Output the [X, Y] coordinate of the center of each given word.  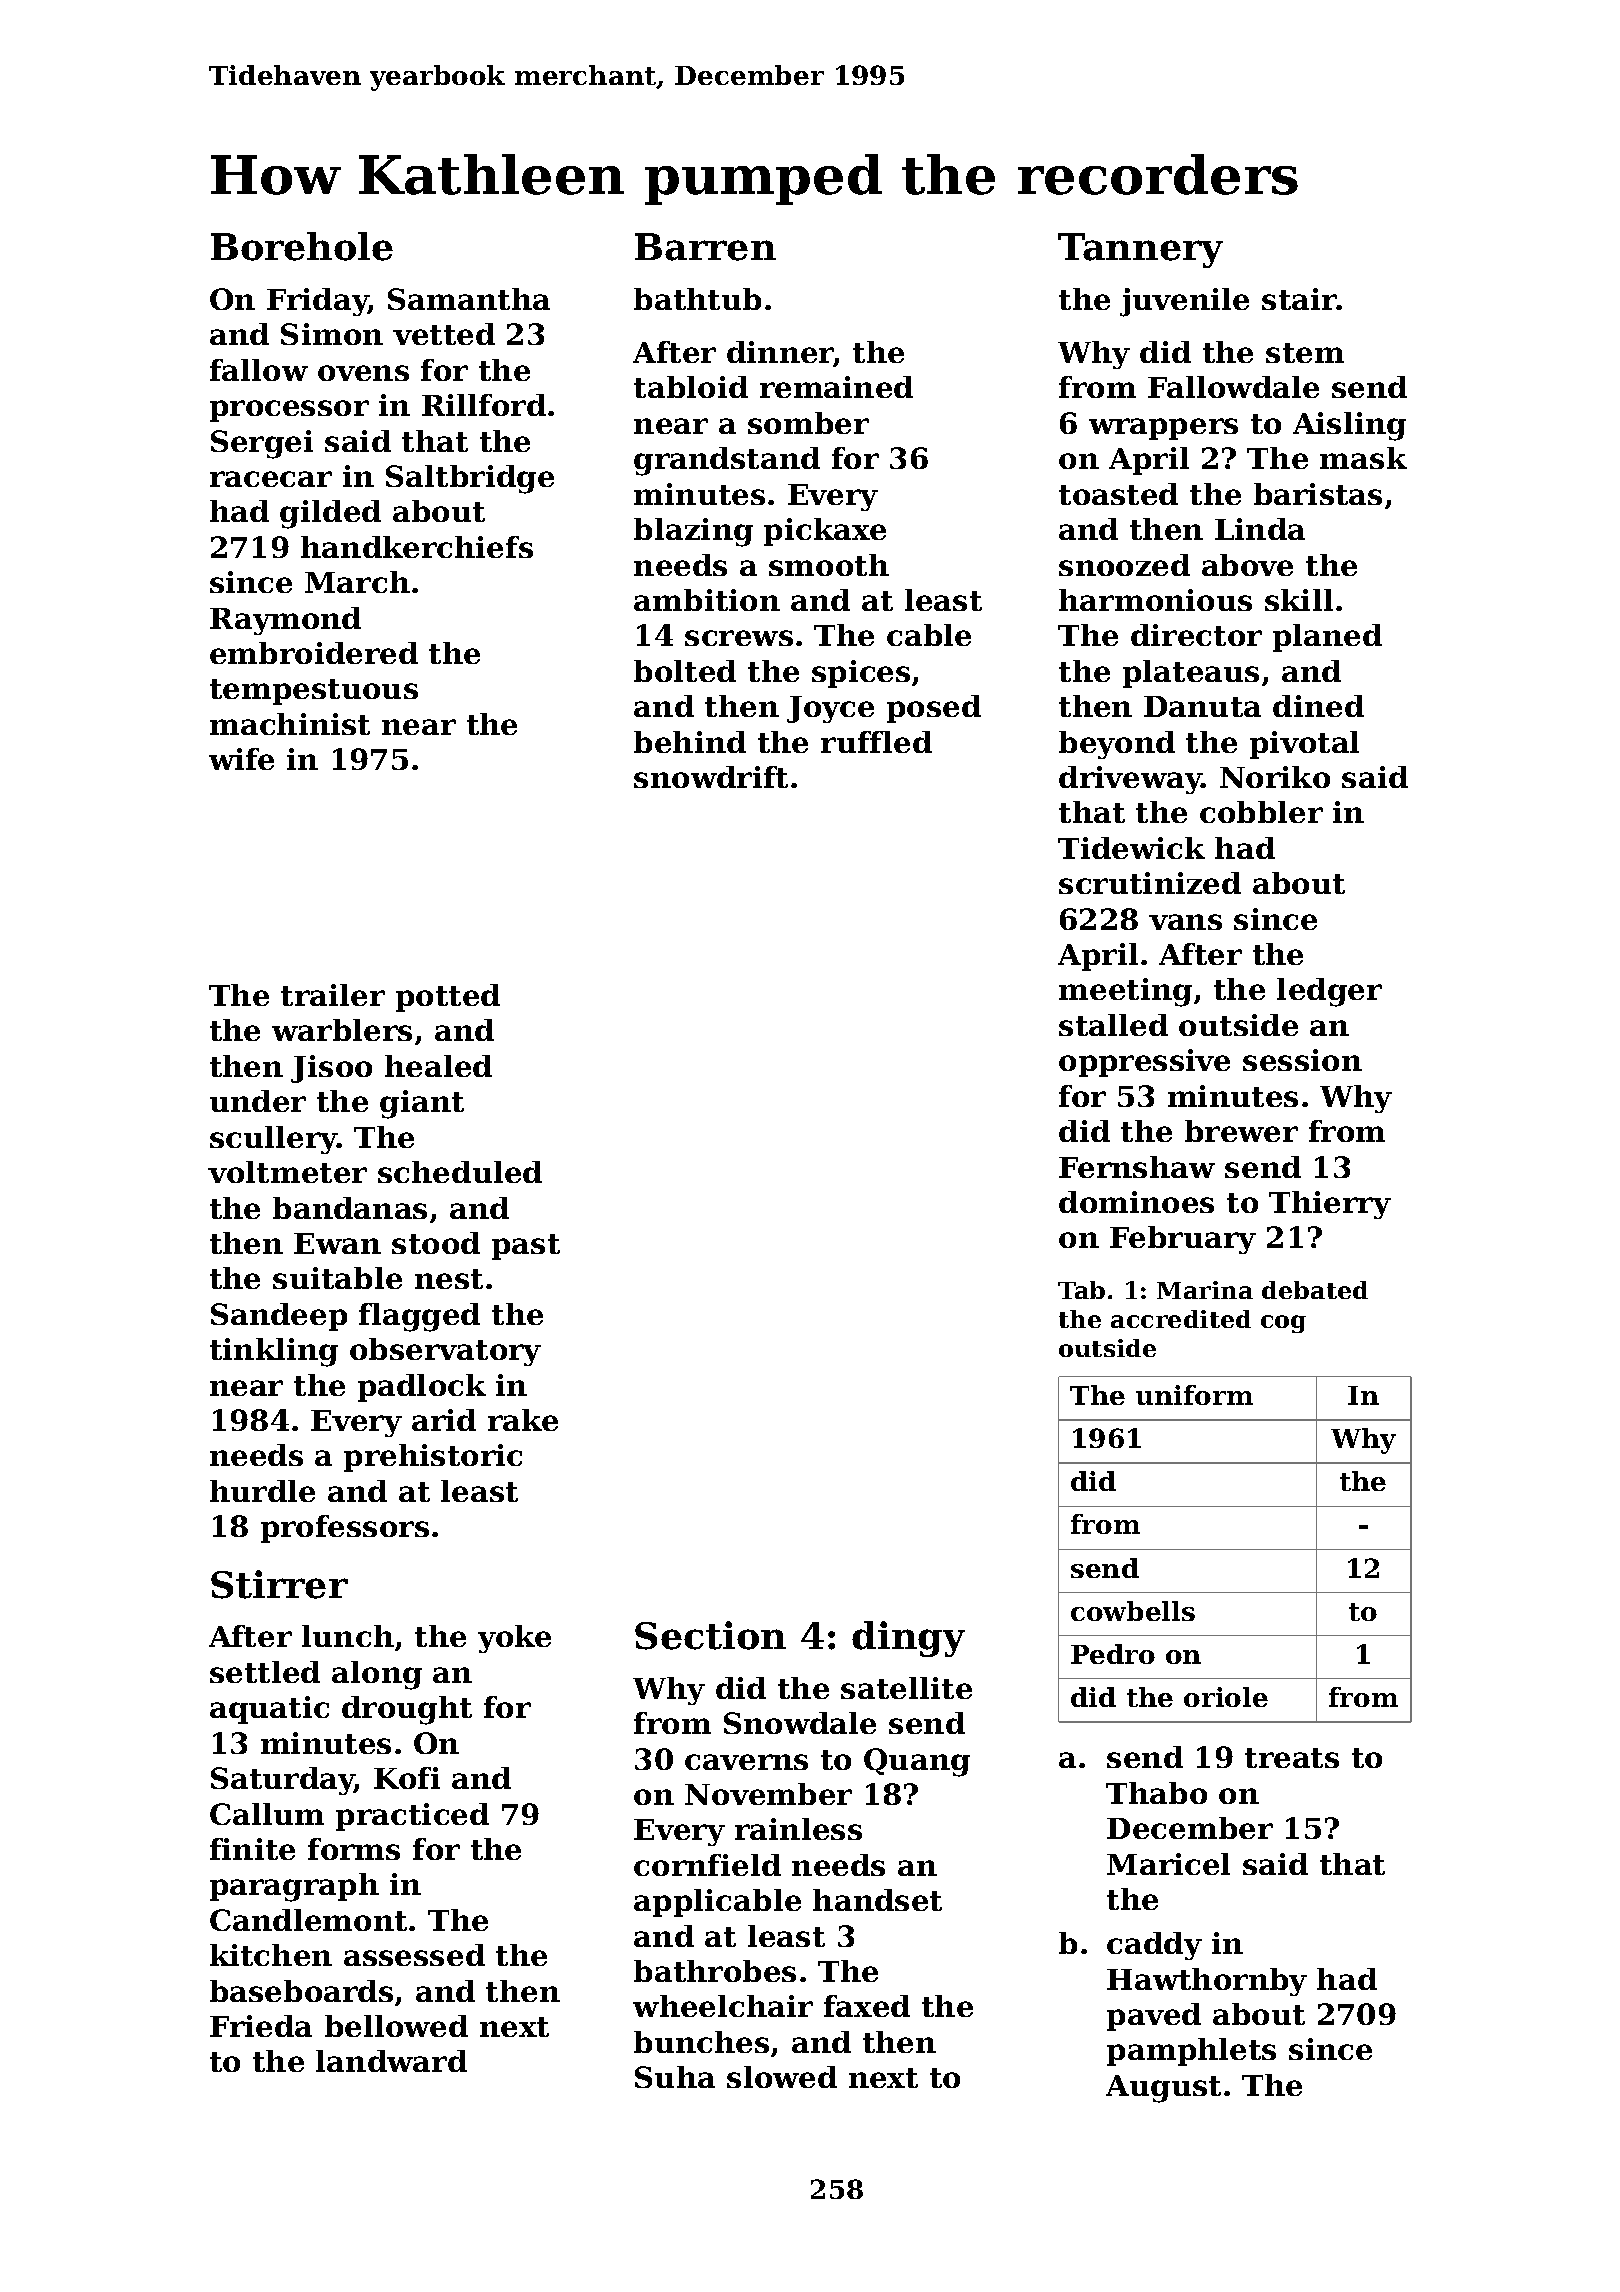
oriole [1226, 1697]
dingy [908, 1639]
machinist [290, 724]
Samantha [469, 299]
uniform [1194, 1395]
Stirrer [279, 1584]
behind [690, 742]
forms [354, 1849]
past [526, 1247]
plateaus [1191, 674]
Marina [1205, 1290]
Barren [705, 247]
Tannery [1140, 250]
